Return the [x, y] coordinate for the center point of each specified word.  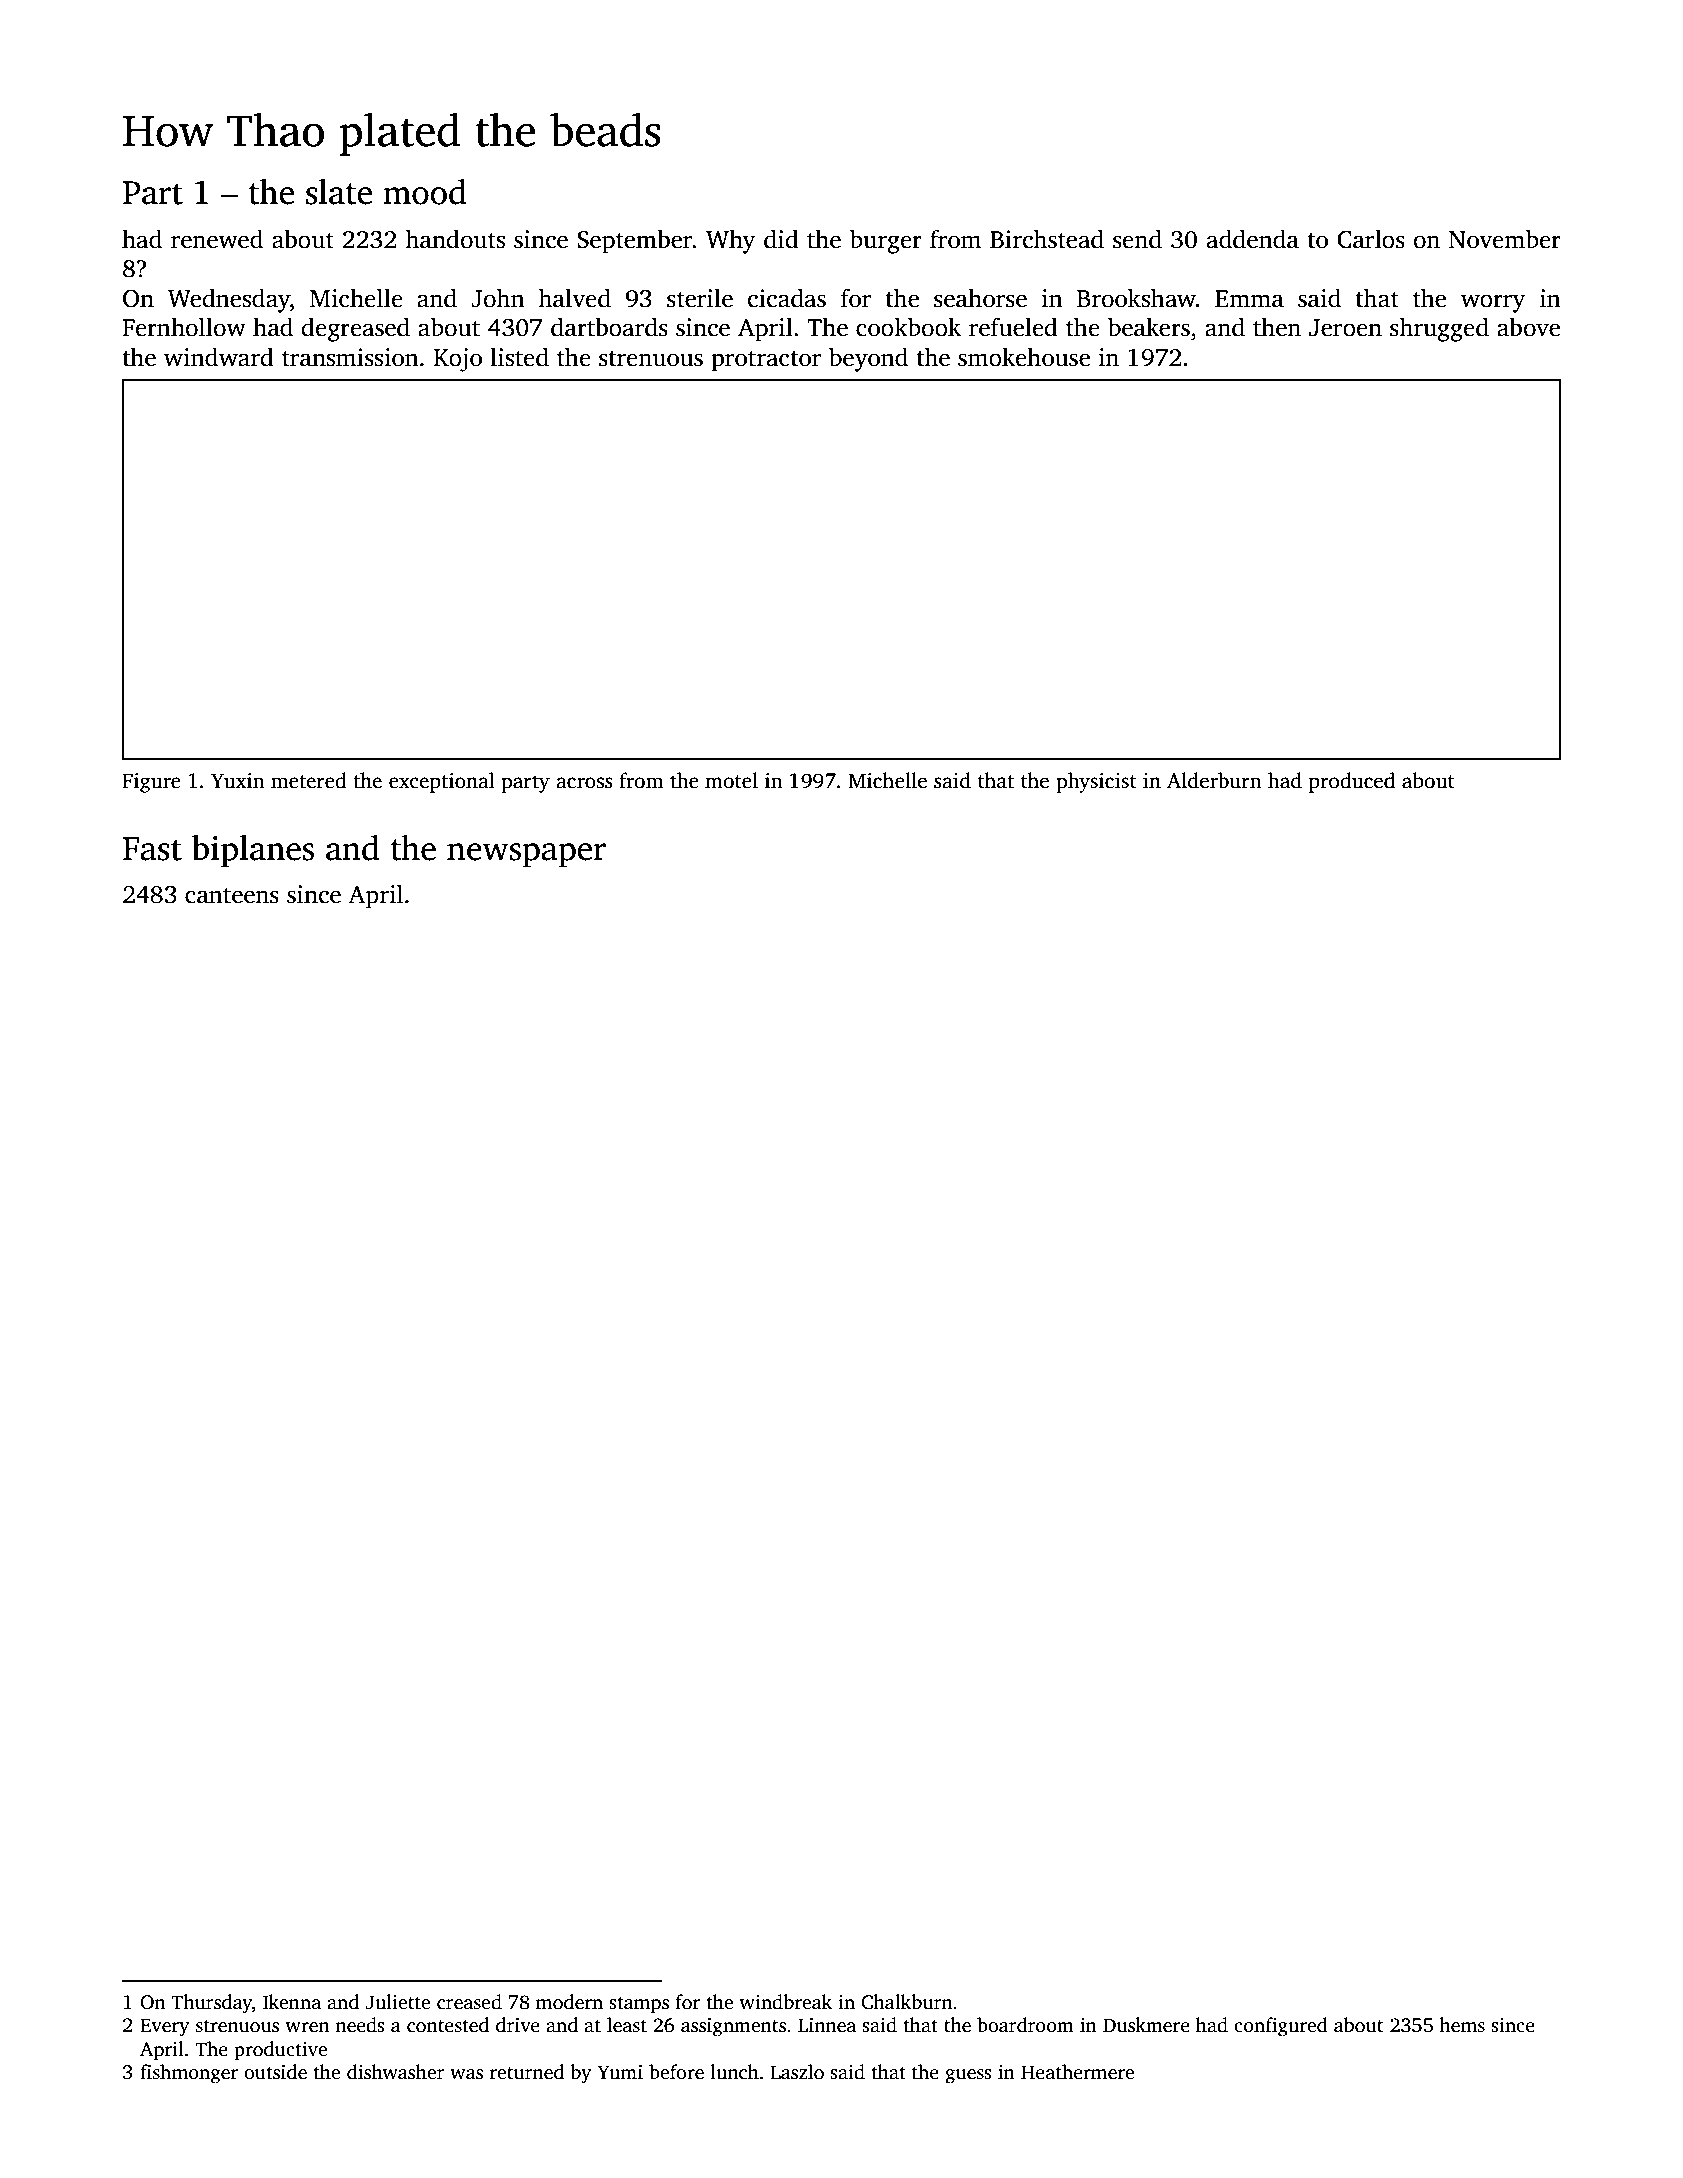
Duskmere [1146, 2025]
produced [1352, 782]
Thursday [211, 2004]
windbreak [785, 2002]
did [781, 239]
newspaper [526, 855]
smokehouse [1024, 357]
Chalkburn [906, 2002]
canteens [232, 896]
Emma [1249, 299]
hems [1462, 2025]
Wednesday [229, 300]
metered [309, 780]
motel [731, 780]
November [1505, 239]
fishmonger [189, 2074]
